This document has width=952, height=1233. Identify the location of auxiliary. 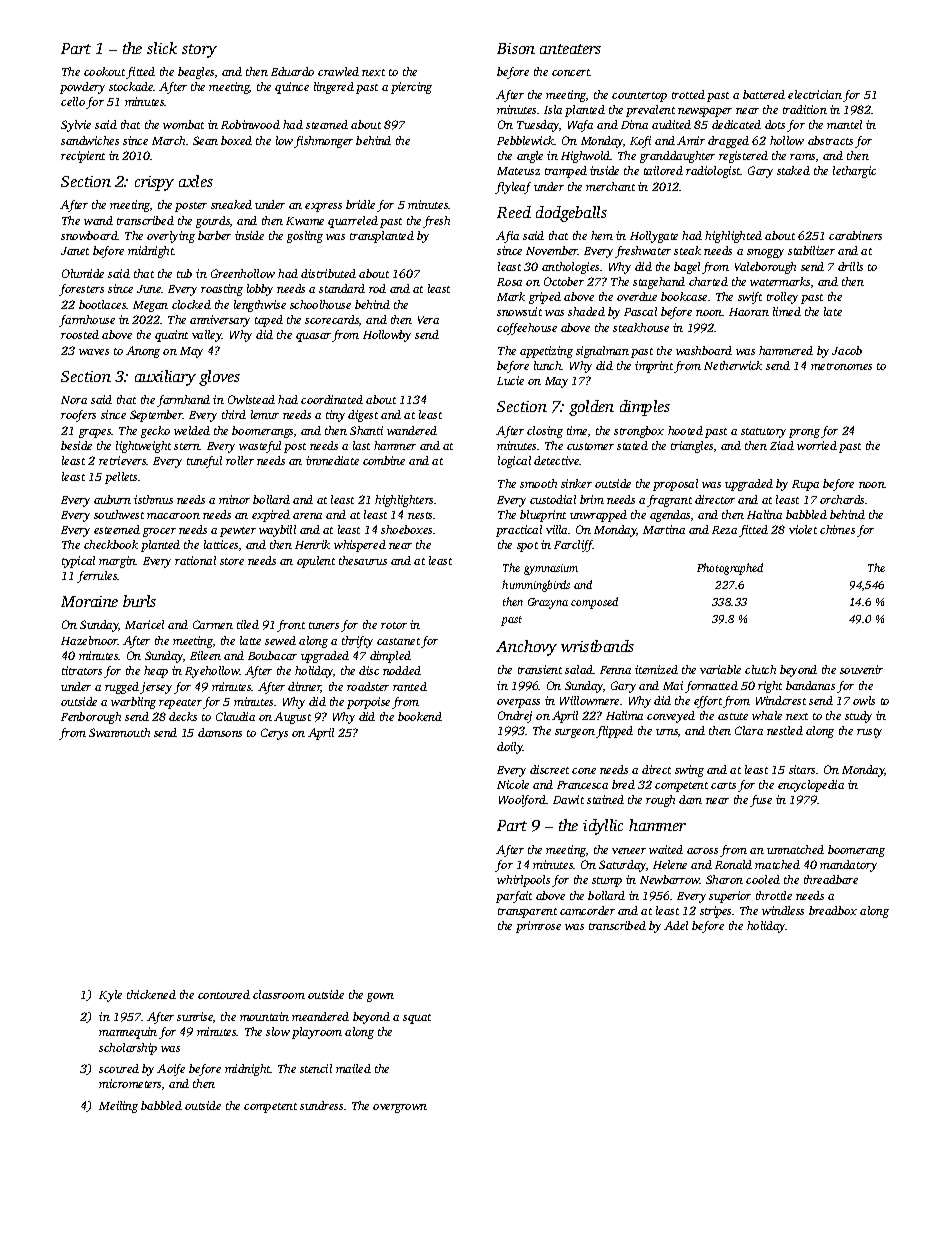
(165, 378).
